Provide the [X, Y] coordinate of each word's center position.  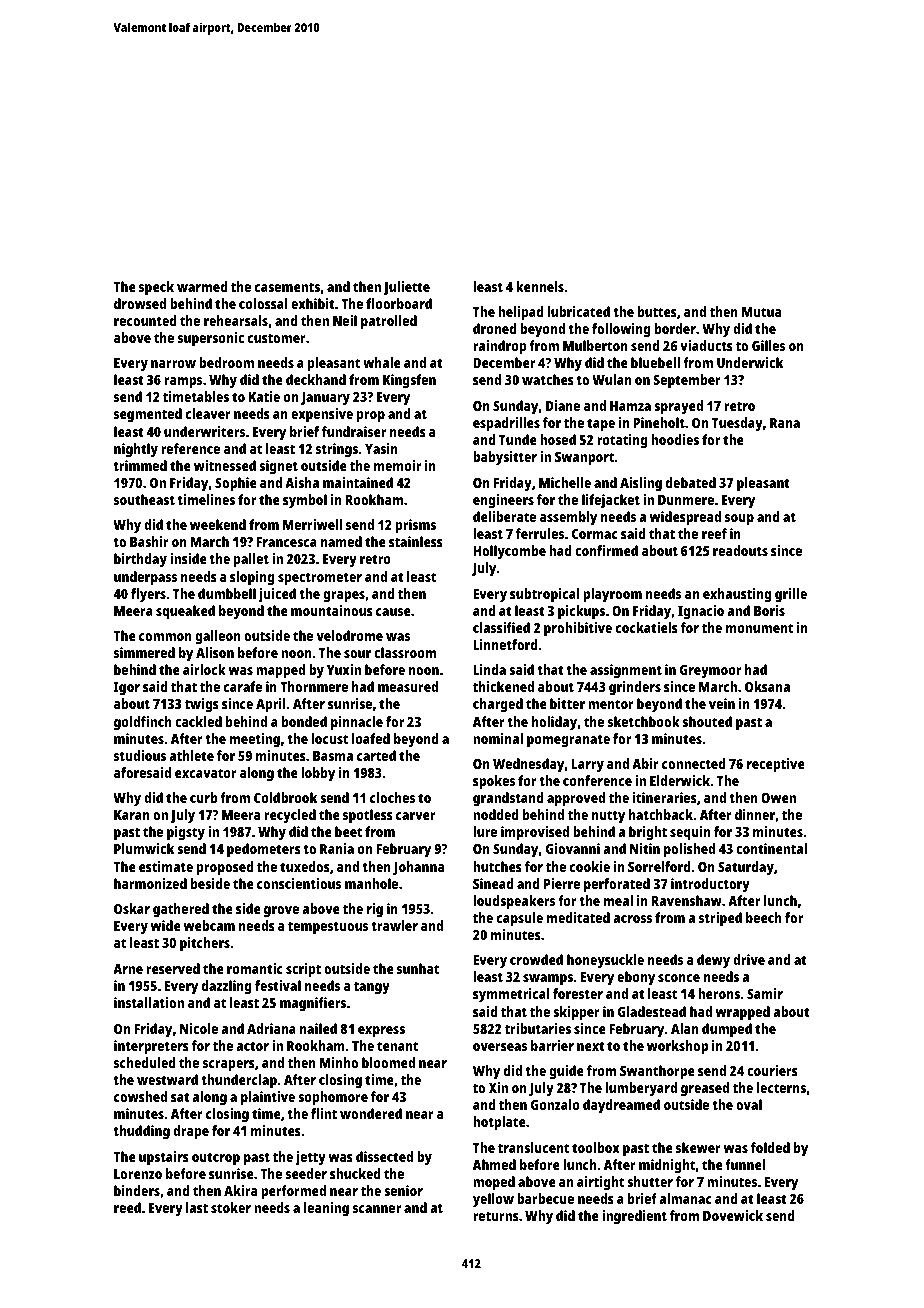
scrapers [229, 1066]
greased [705, 1089]
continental [771, 848]
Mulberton [595, 345]
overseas [500, 1047]
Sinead [493, 883]
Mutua [761, 312]
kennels [540, 286]
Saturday [746, 868]
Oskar [132, 908]
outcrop [216, 1159]
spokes [494, 782]
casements [287, 287]
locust [329, 738]
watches [548, 379]
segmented [148, 415]
